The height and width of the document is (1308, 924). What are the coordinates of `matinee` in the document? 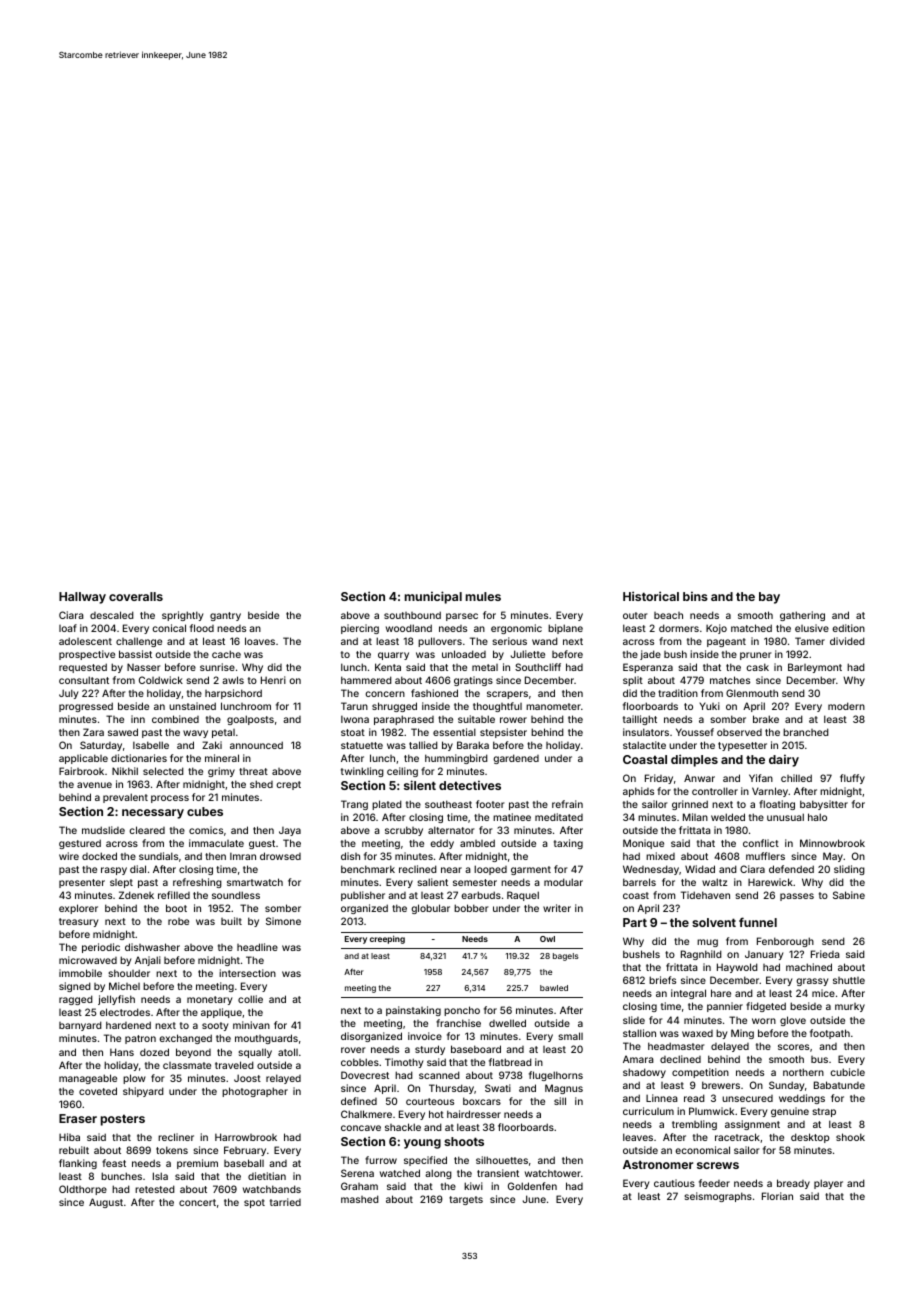 It's located at (512, 817).
